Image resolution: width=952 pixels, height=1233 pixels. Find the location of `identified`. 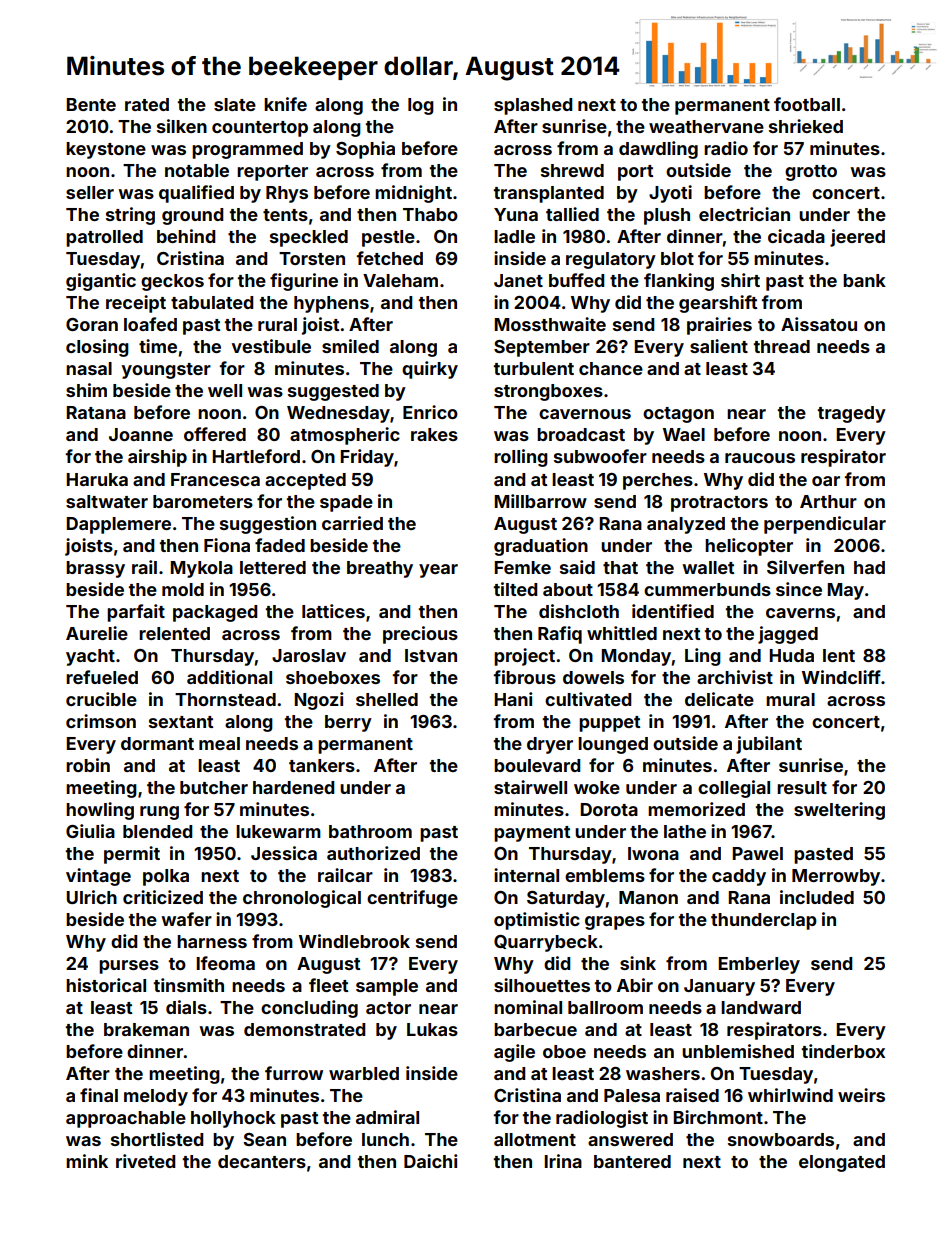

identified is located at coordinates (673, 611).
